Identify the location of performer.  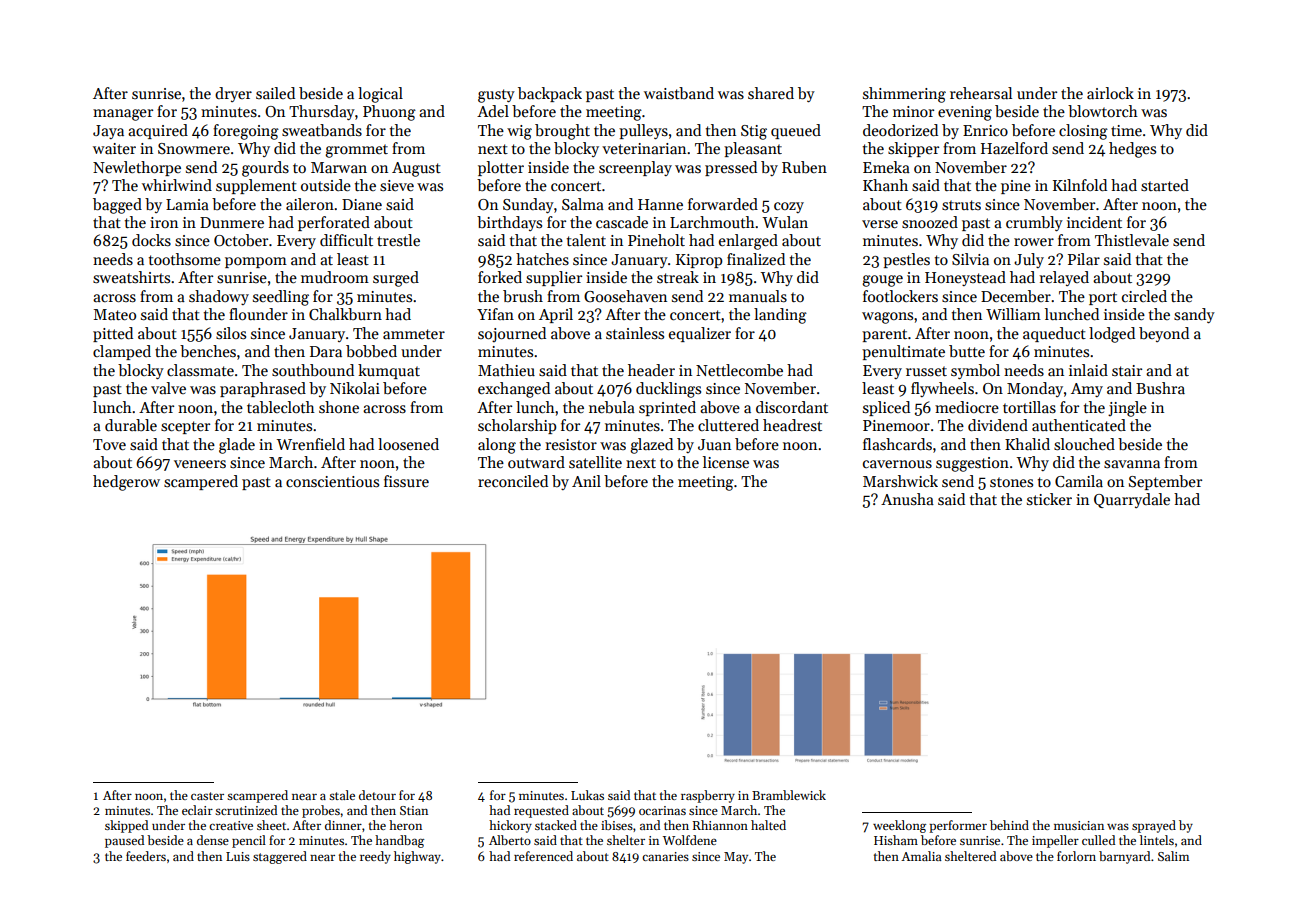
(958, 826).
